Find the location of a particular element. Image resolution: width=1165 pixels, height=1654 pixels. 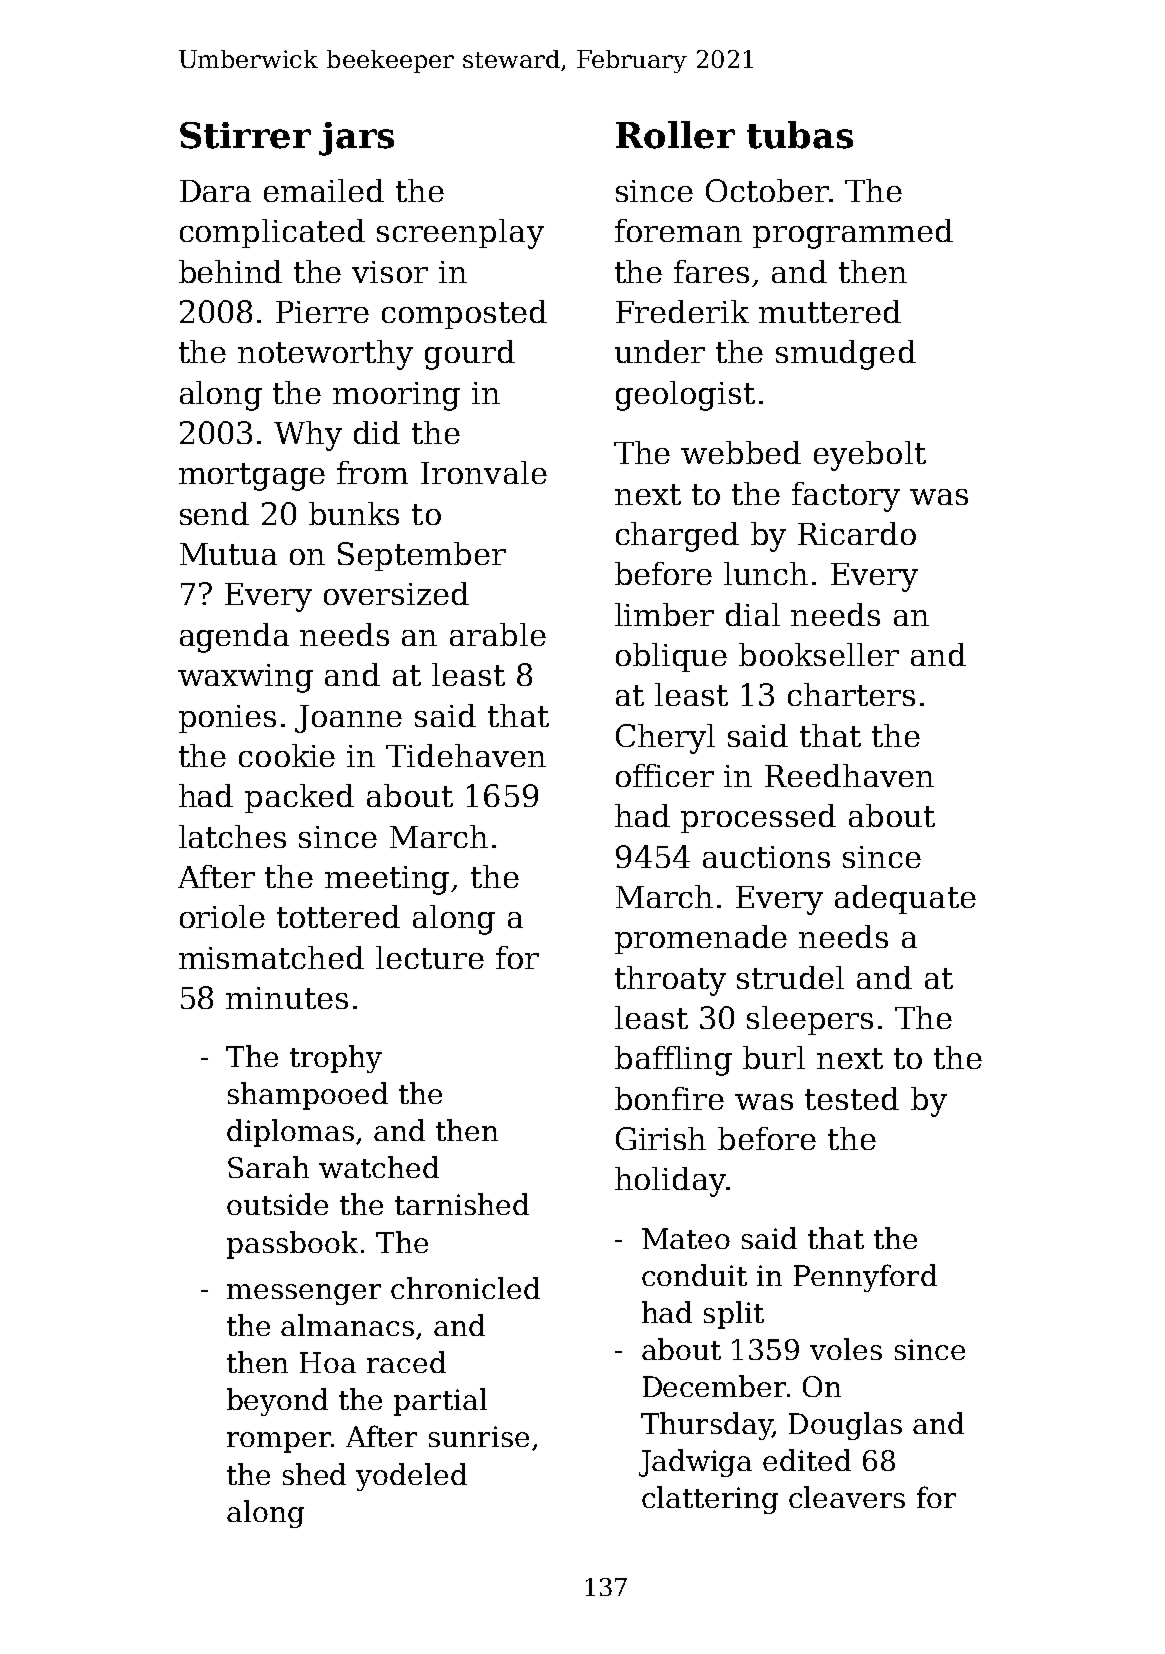

Thursday is located at coordinates (706, 1426).
